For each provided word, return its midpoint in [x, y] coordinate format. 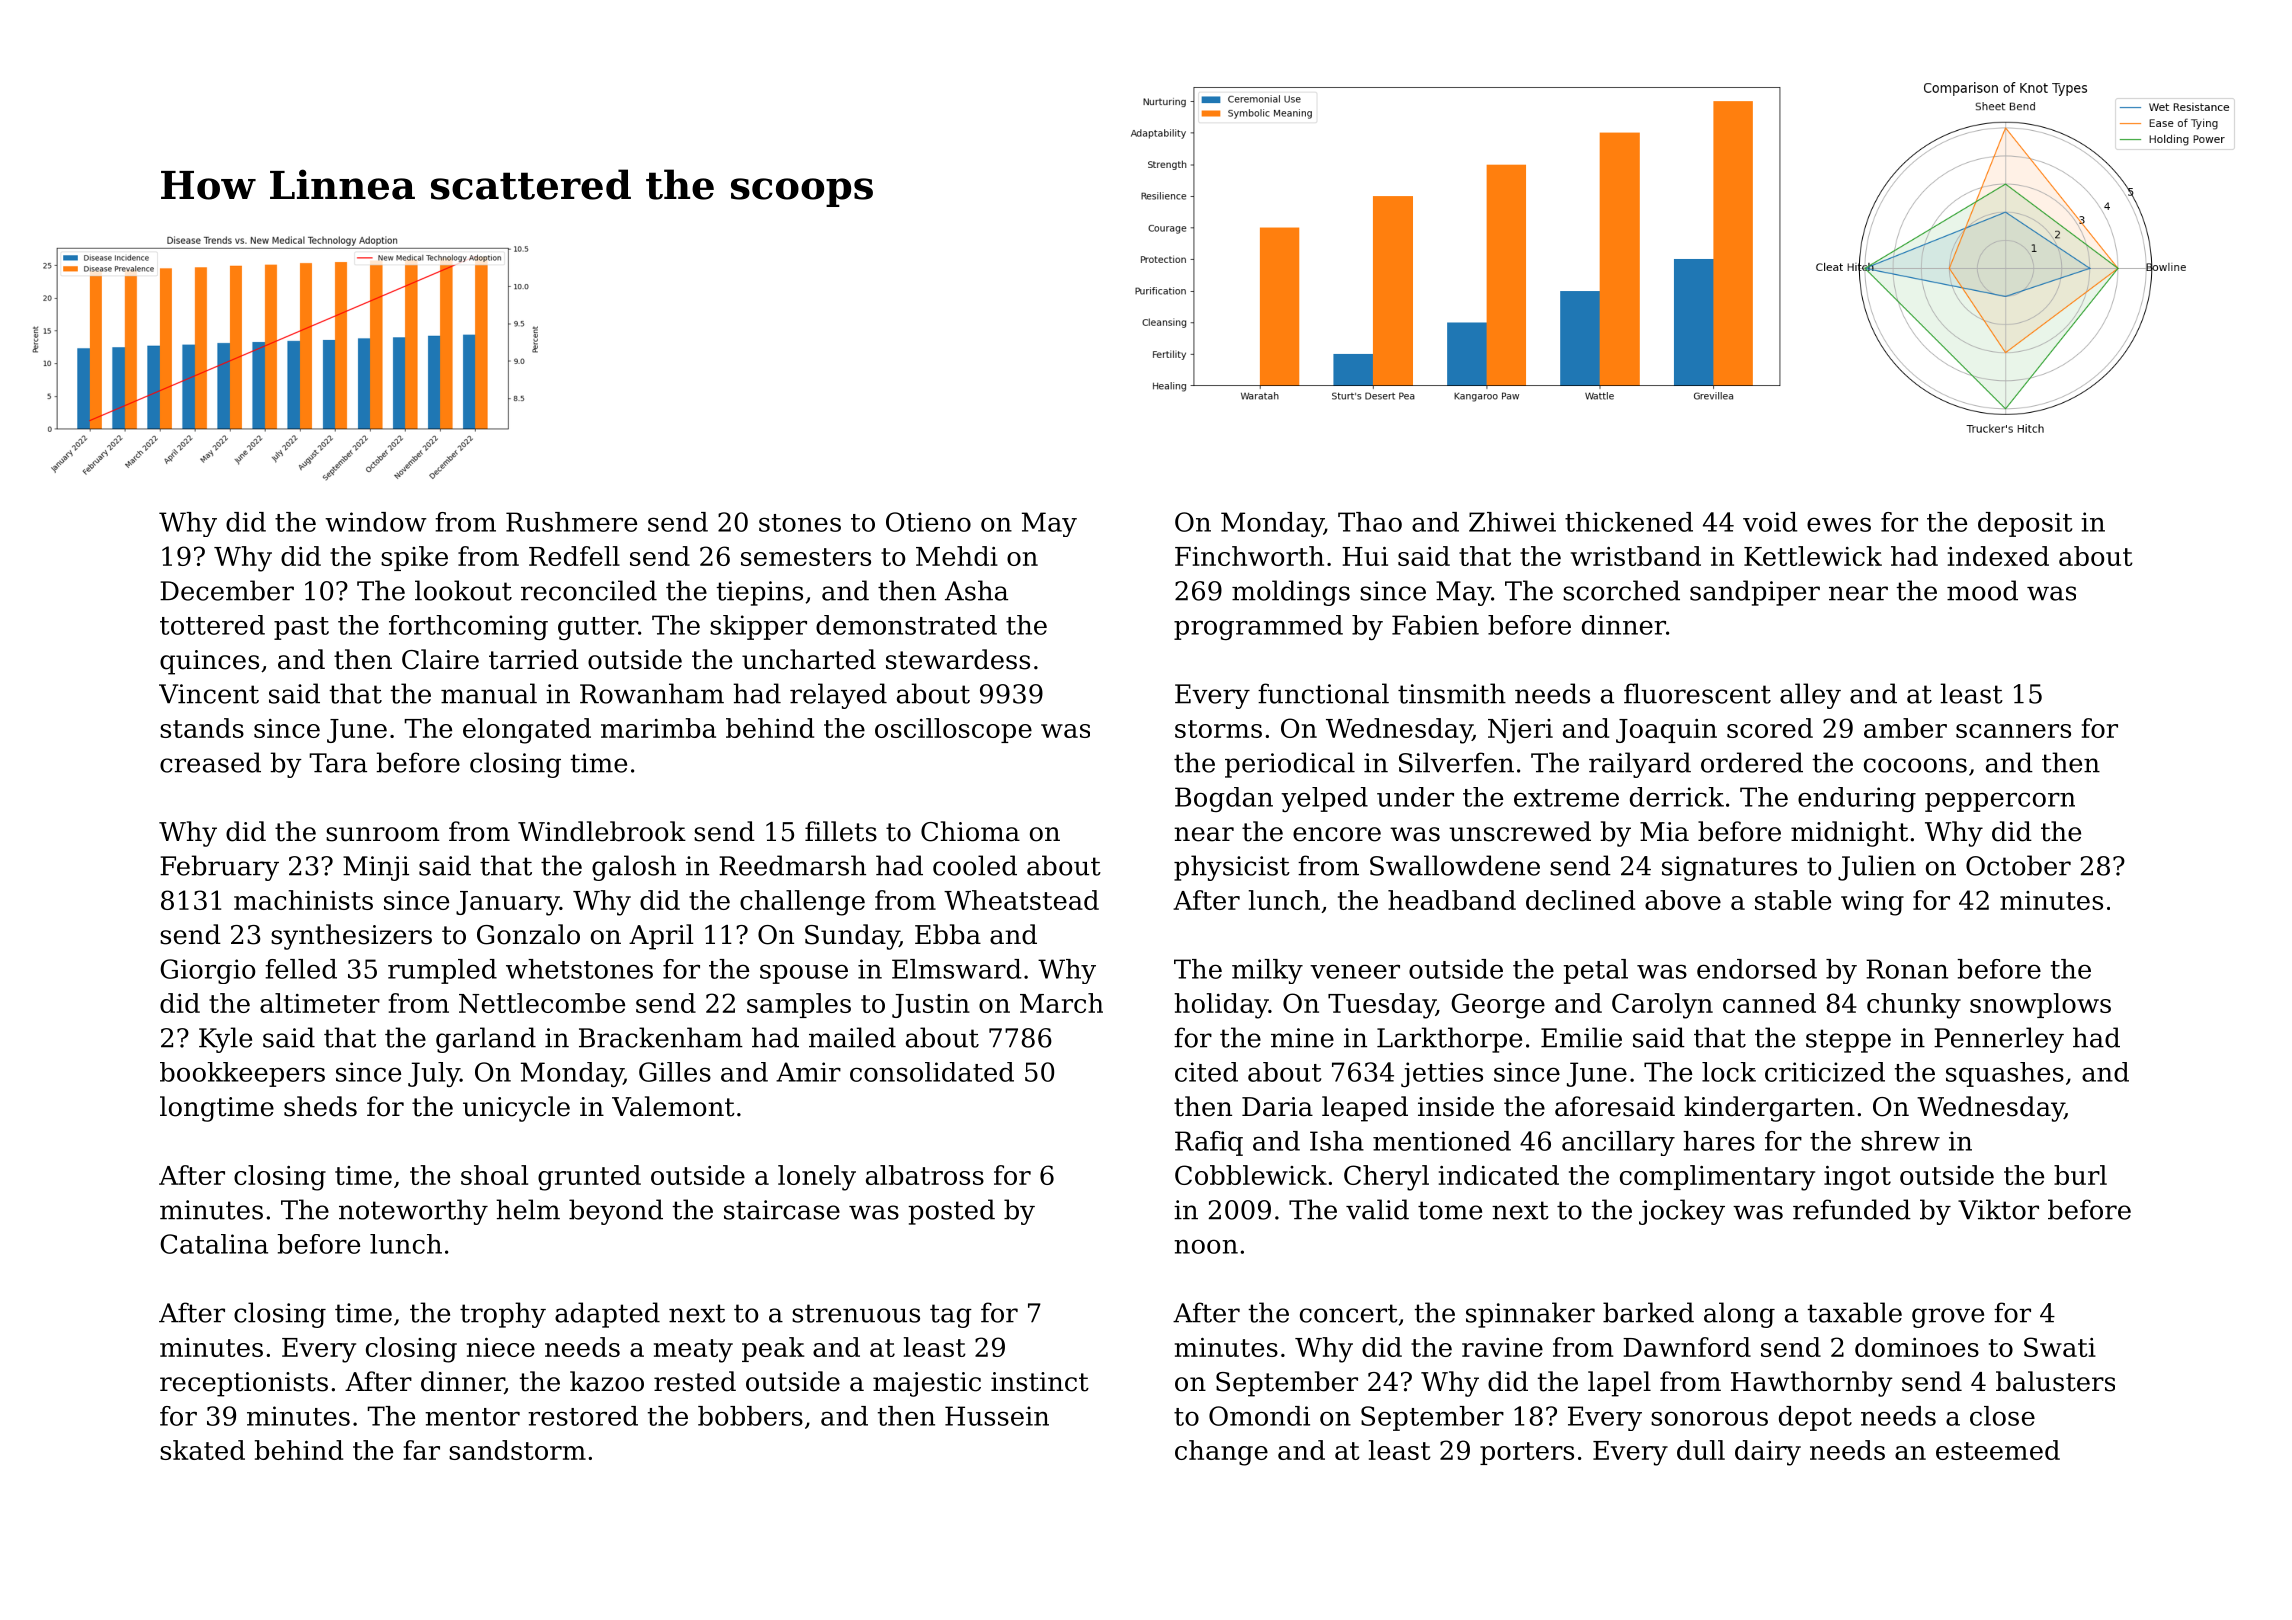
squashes [2005, 1074]
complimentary [1717, 1178]
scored [1770, 728]
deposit [2025, 524]
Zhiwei [1512, 522]
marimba [658, 728]
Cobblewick [1251, 1175]
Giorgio [207, 971]
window [376, 522]
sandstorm [517, 1450]
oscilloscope [953, 730]
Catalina [214, 1244]
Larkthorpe [1449, 1040]
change [1221, 1453]
